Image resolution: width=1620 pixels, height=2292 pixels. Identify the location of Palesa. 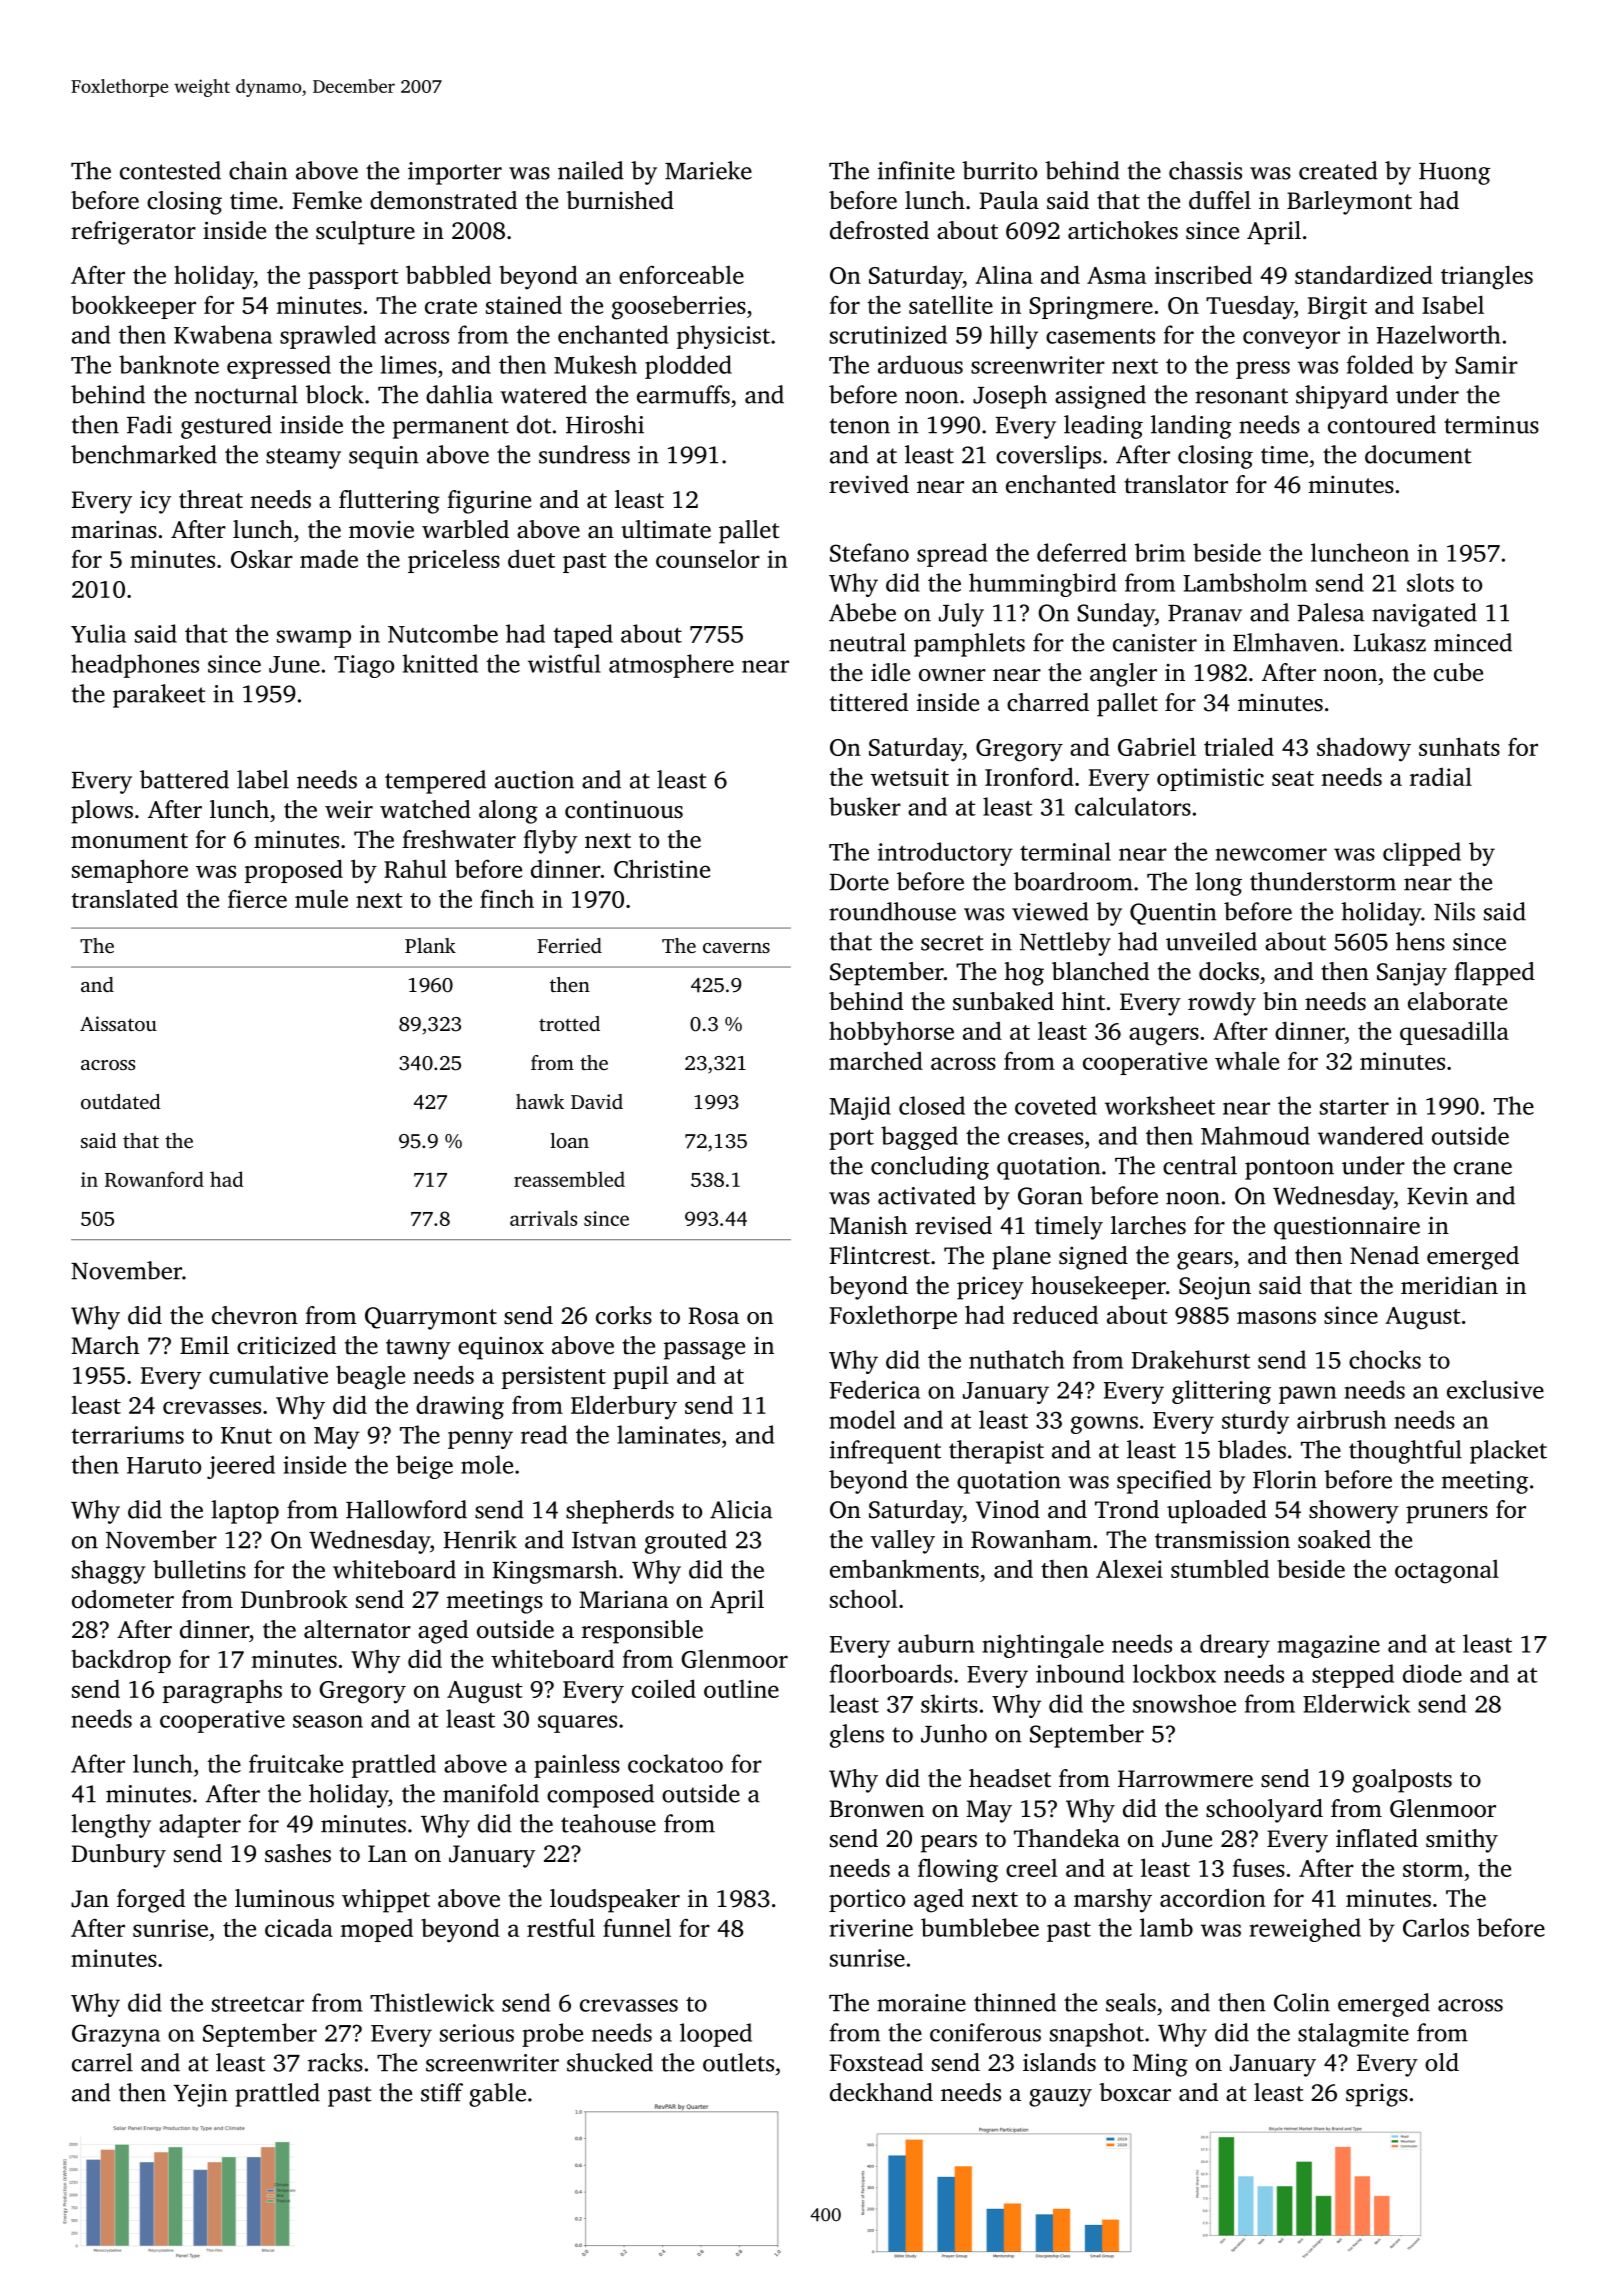
(1330, 612).
